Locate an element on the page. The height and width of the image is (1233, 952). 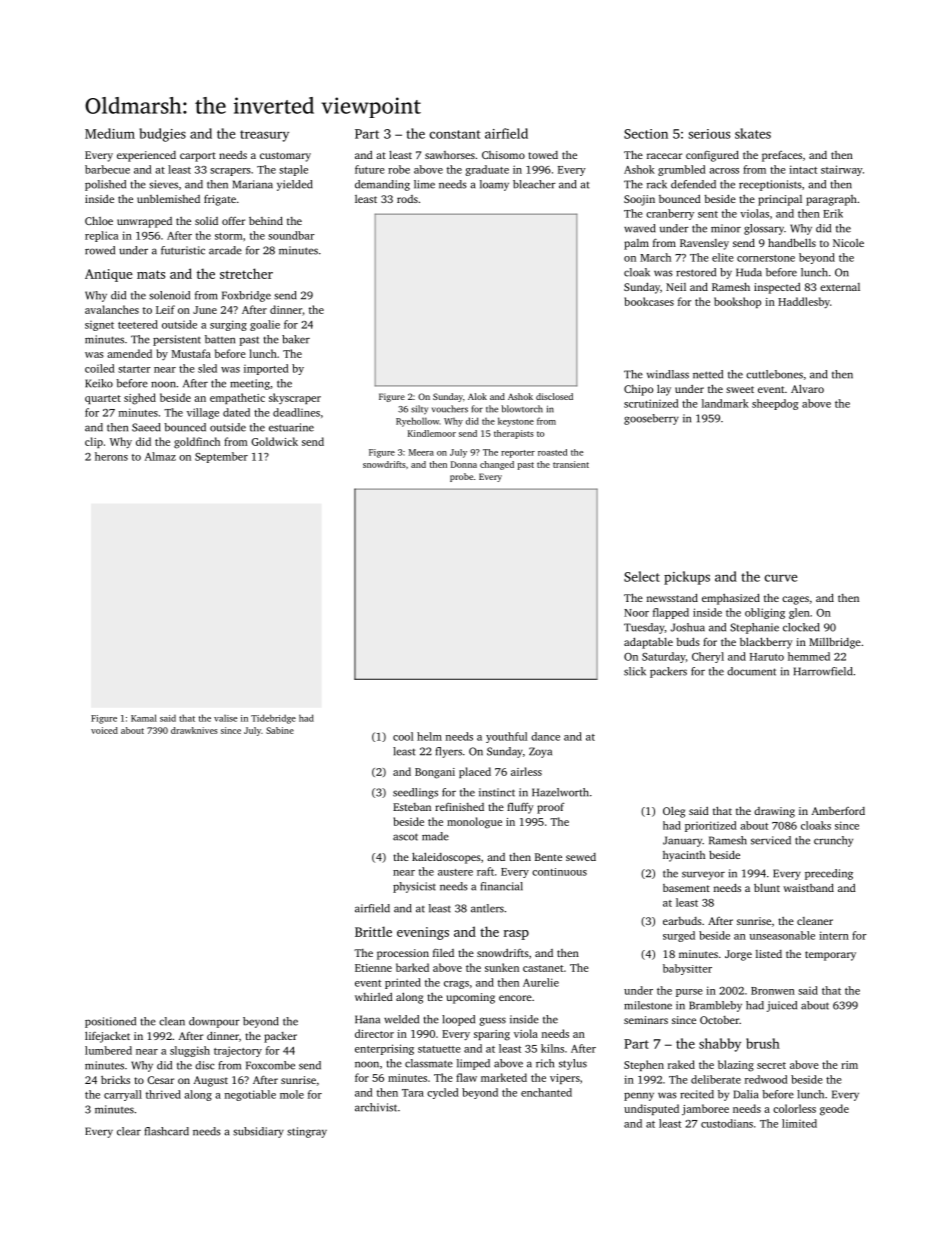
Alvaro is located at coordinates (807, 388).
